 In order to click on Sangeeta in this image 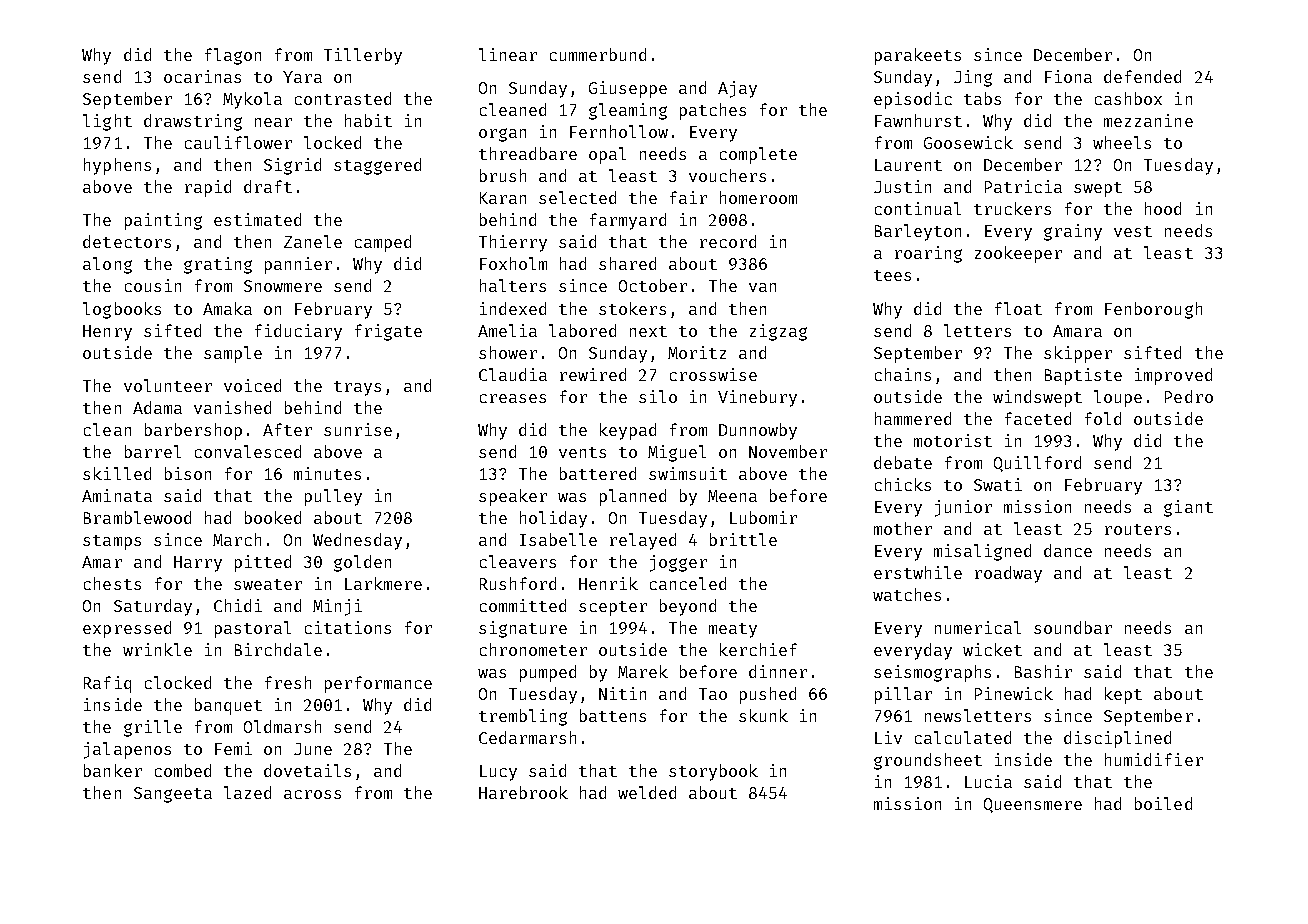, I will do `click(173, 795)`.
